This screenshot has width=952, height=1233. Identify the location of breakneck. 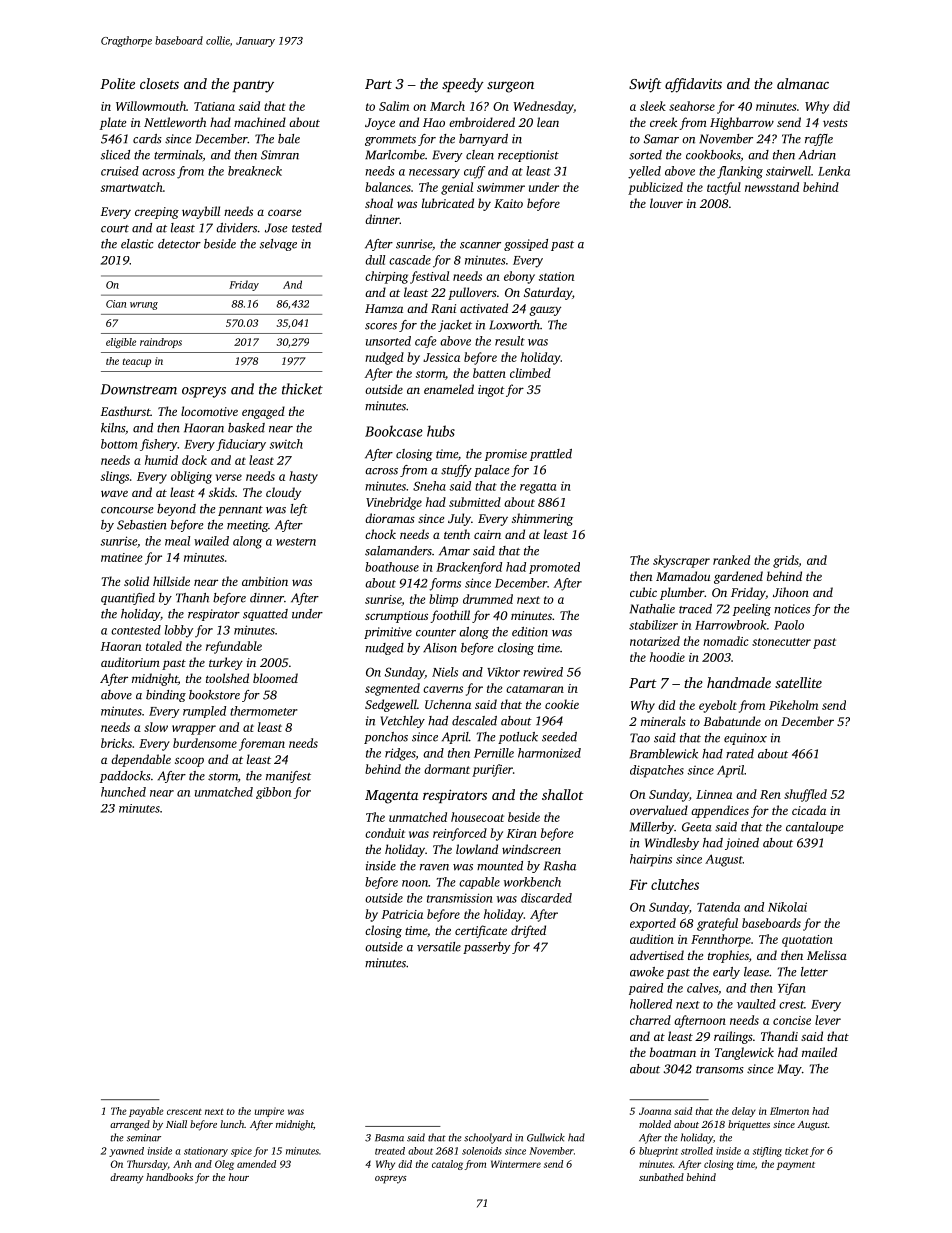
(255, 171).
